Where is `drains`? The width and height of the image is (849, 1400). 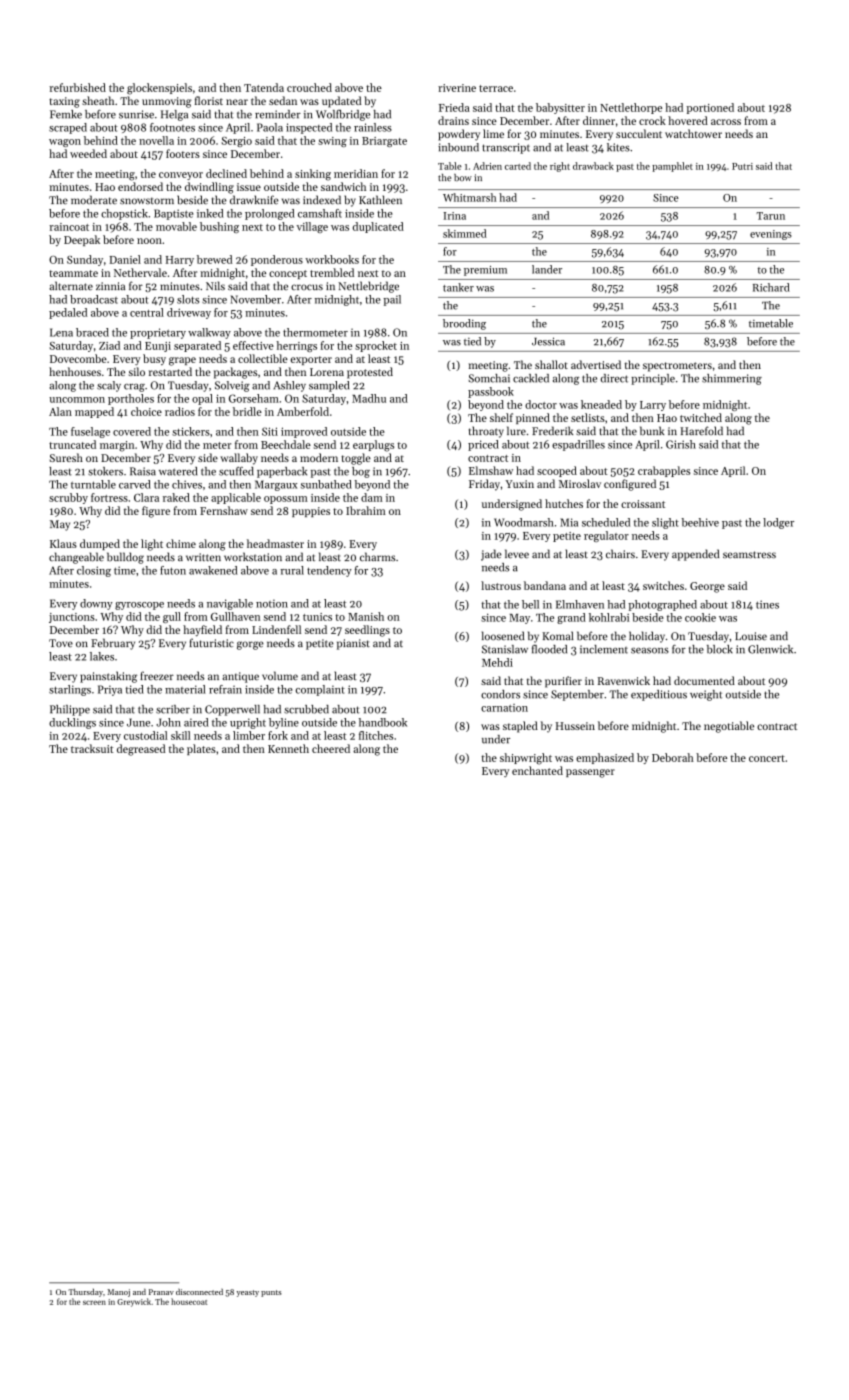 drains is located at coordinates (453, 120).
